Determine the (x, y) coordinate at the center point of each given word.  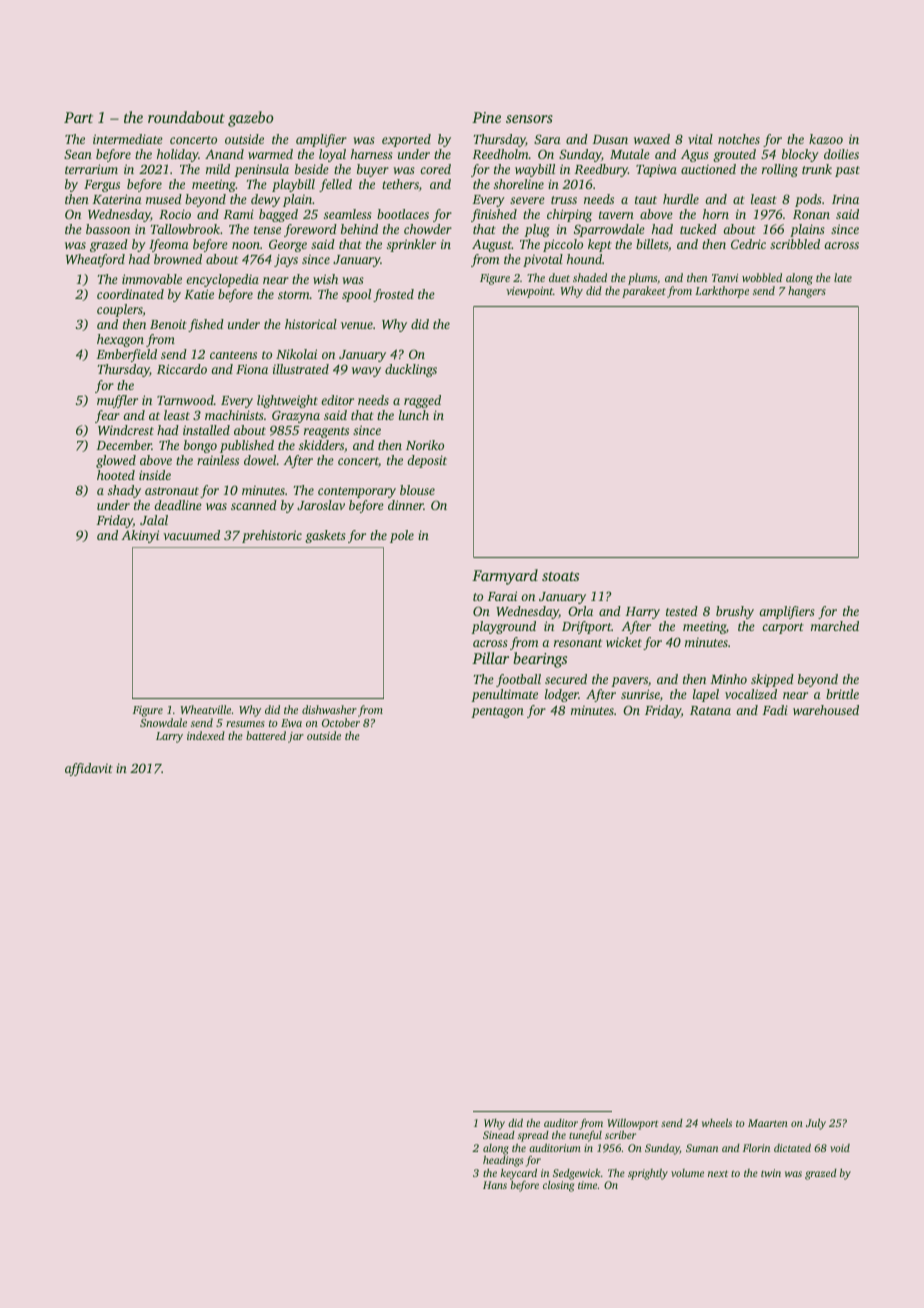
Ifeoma (169, 245)
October (341, 722)
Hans (495, 1185)
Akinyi (140, 536)
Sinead (499, 1135)
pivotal (543, 260)
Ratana (710, 710)
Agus (695, 156)
